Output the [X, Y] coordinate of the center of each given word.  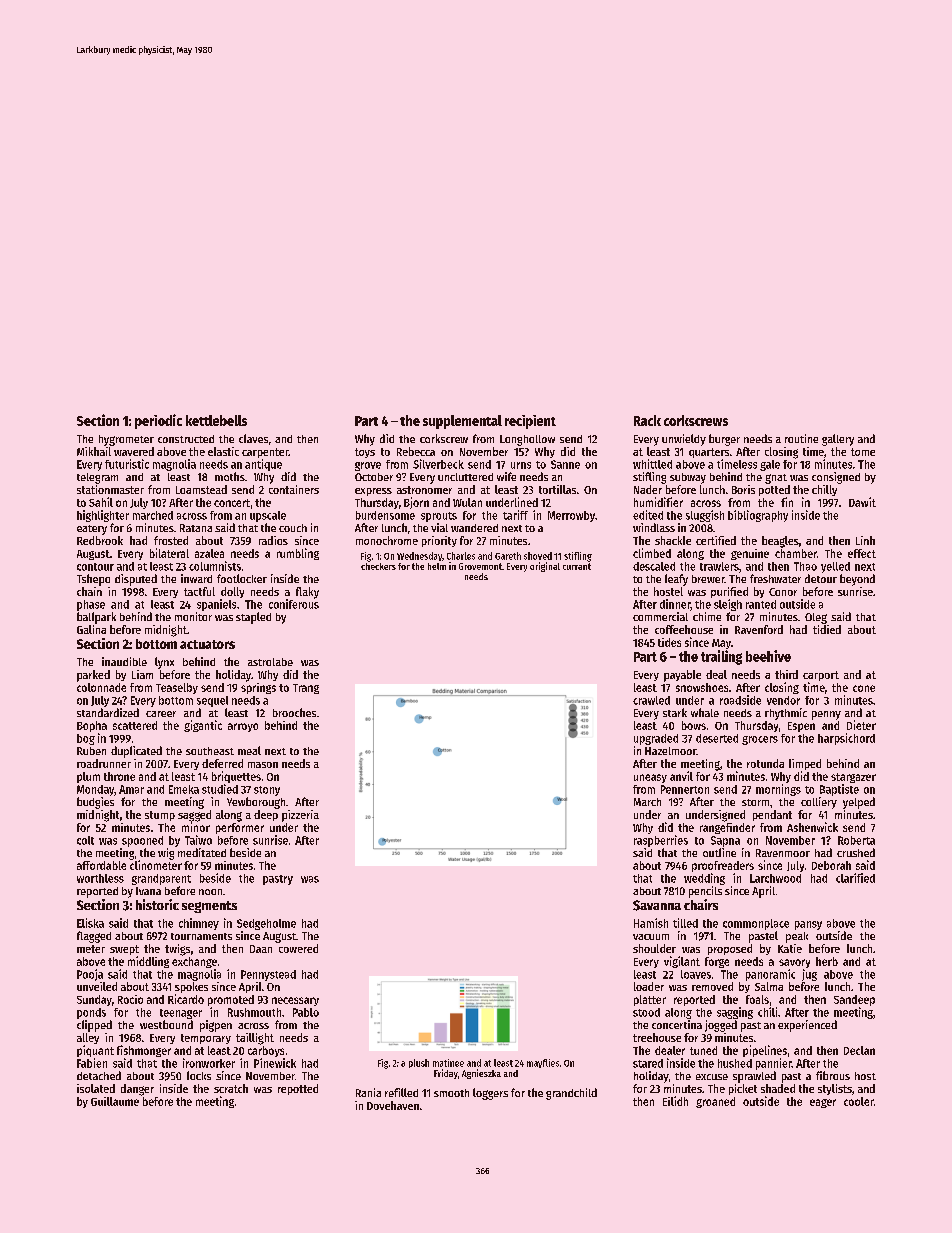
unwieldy [684, 440]
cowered [298, 948]
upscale [268, 516]
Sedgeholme [266, 924]
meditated [202, 852]
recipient [530, 422]
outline [719, 852]
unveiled [97, 986]
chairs [701, 904]
